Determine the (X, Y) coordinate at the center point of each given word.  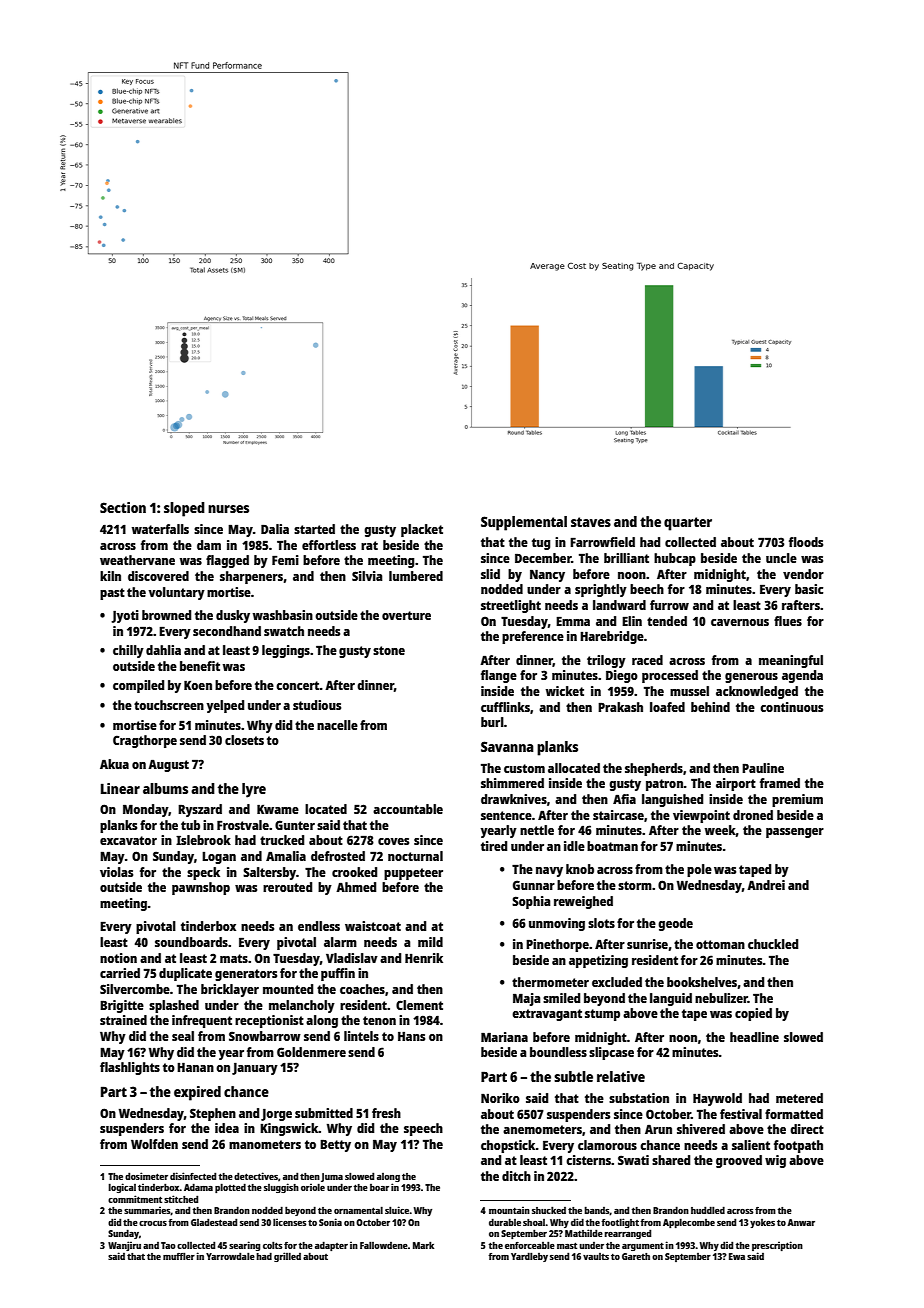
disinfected (193, 1176)
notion (118, 958)
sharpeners (251, 577)
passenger (795, 833)
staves (591, 522)
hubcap (675, 559)
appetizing (598, 961)
